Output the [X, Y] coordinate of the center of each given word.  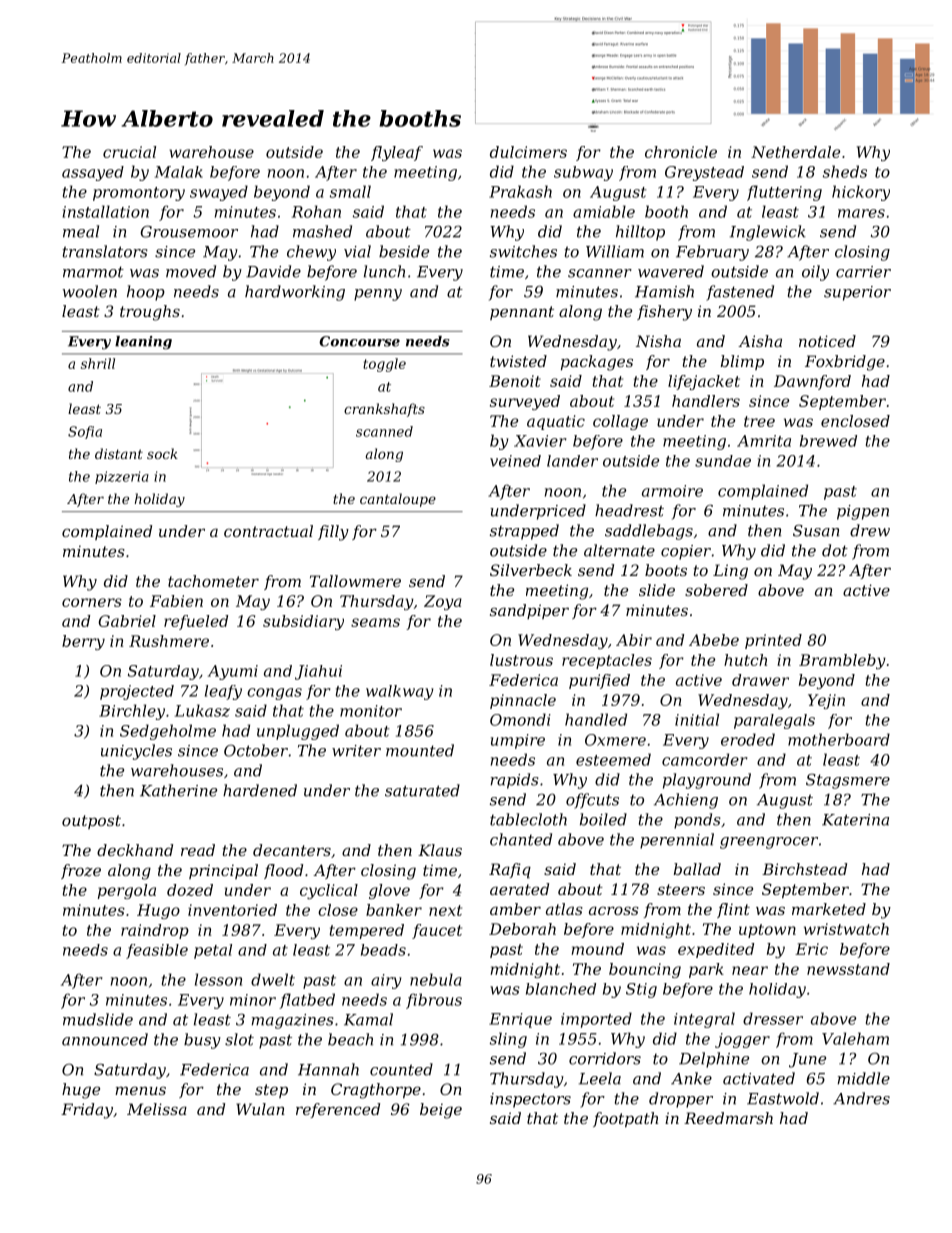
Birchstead [804, 869]
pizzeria [122, 477]
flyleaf [397, 153]
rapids [514, 781]
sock [162, 453]
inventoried [232, 910]
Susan [816, 530]
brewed [828, 441]
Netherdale [795, 152]
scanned [384, 431]
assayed [93, 173]
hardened [260, 790]
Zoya [443, 602]
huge [81, 1091]
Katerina [855, 820]
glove [389, 891]
